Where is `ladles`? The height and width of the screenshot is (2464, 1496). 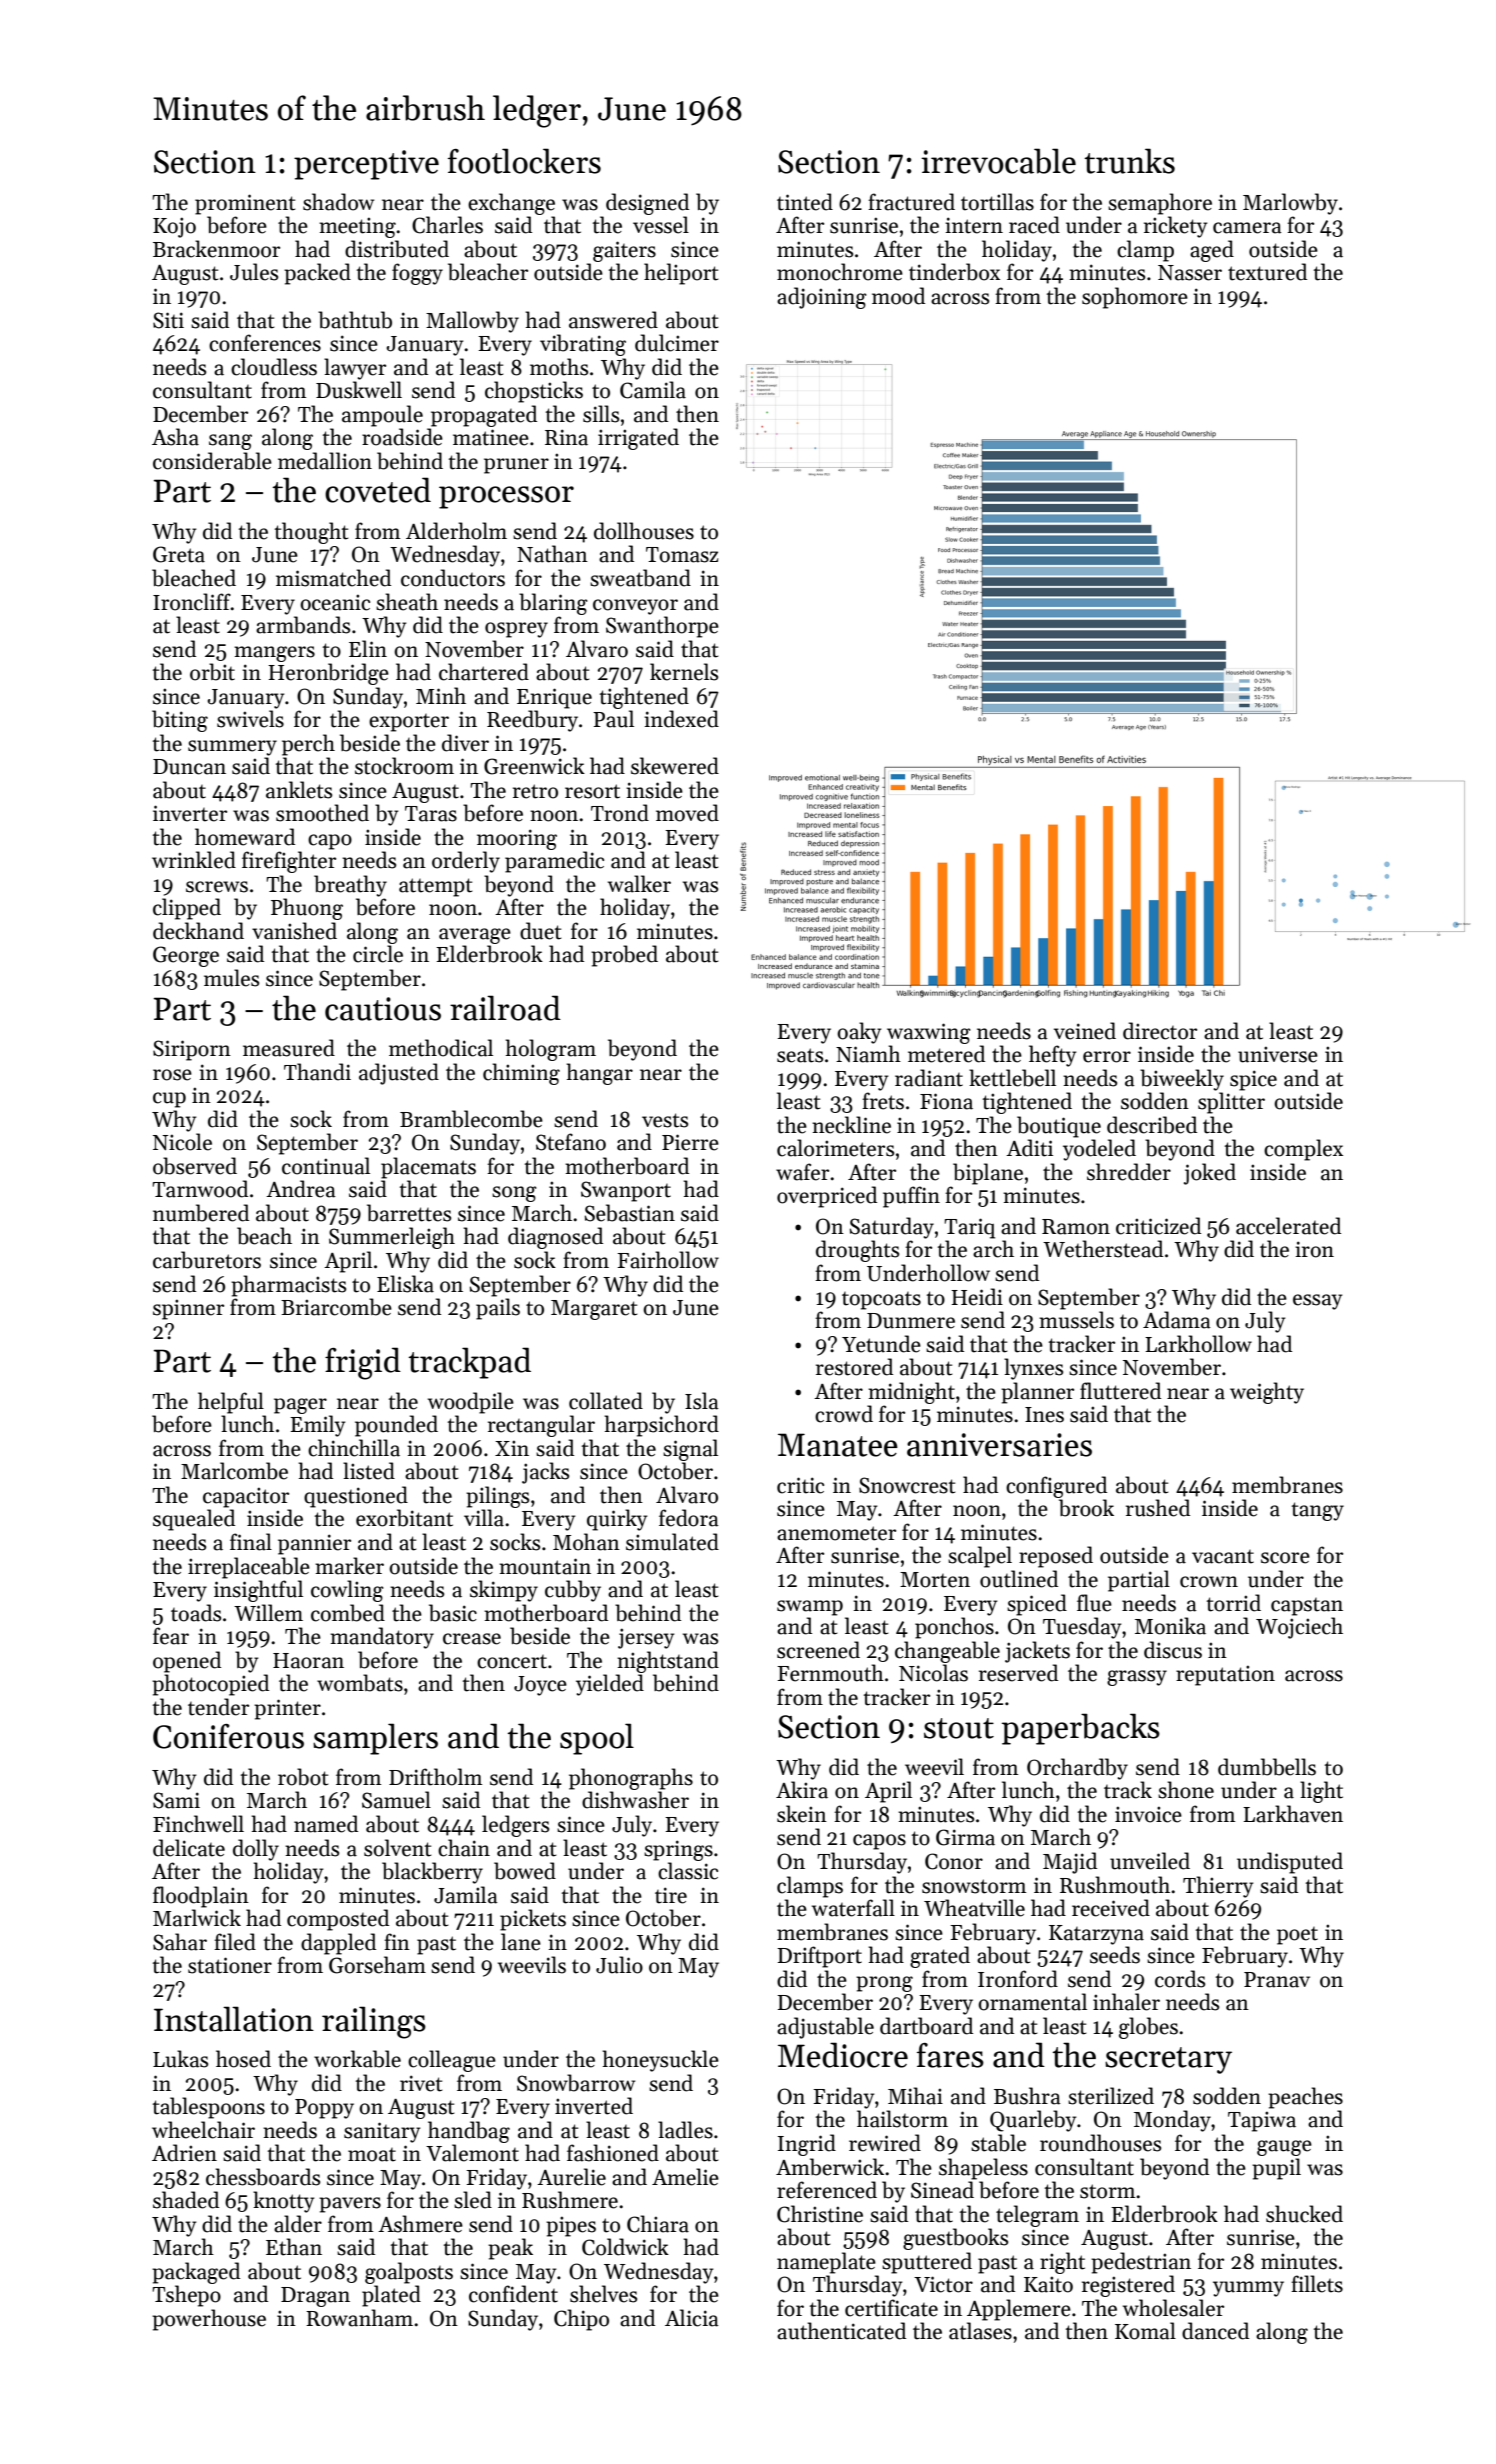 ladles is located at coordinates (685, 2130).
